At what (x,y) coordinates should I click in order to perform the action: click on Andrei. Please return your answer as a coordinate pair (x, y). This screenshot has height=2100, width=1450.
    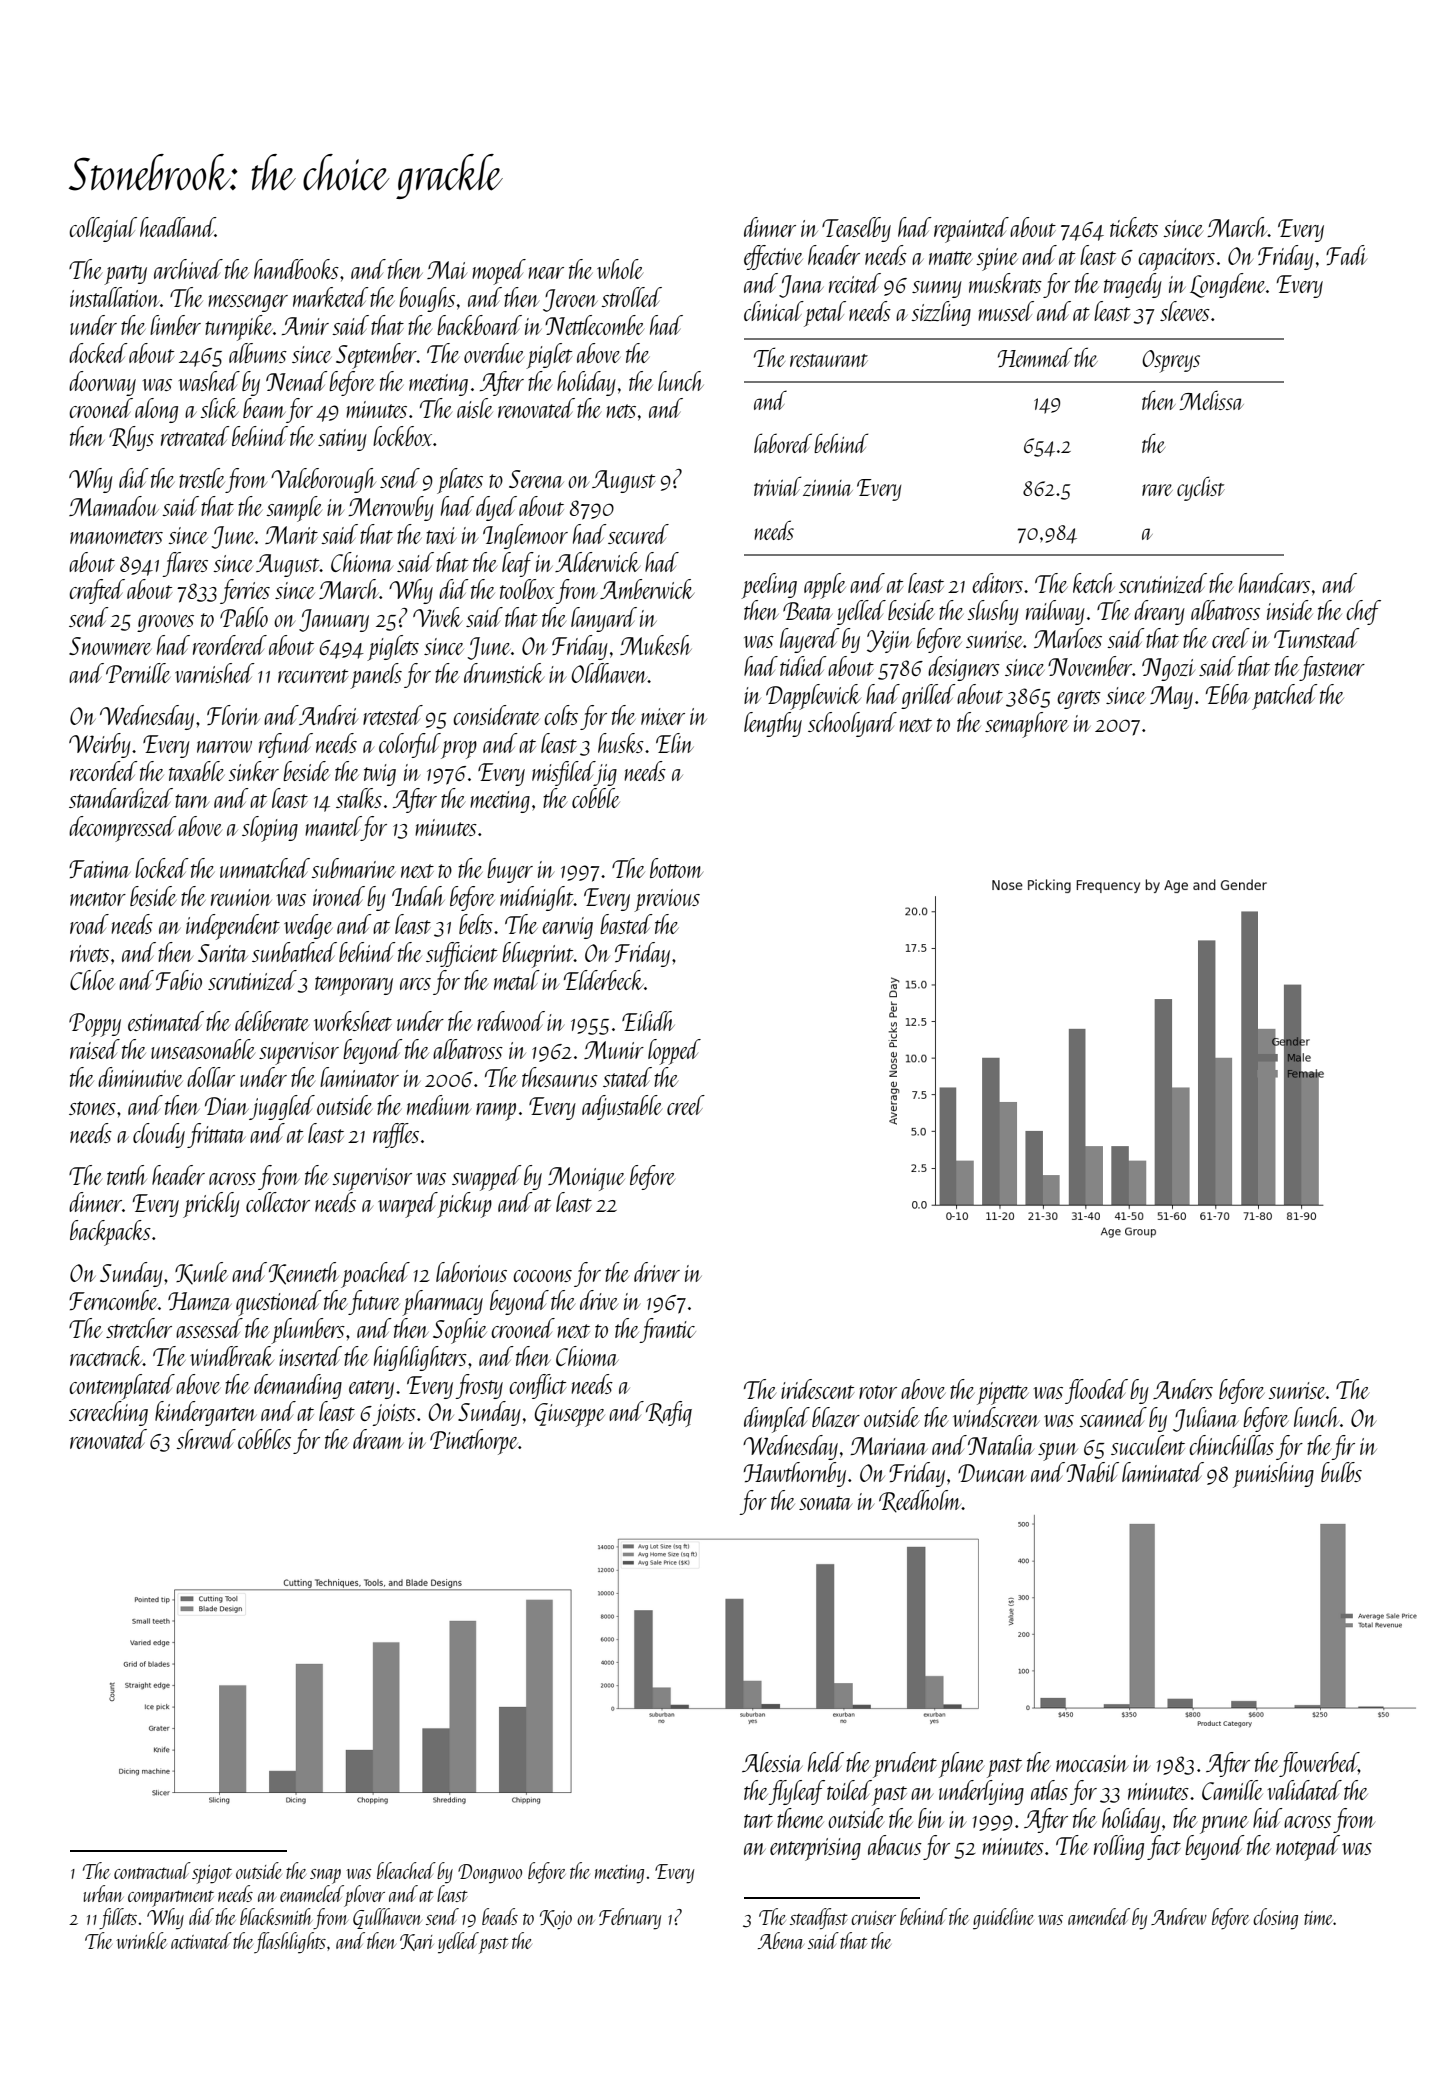
    Looking at the image, I should click on (328, 715).
